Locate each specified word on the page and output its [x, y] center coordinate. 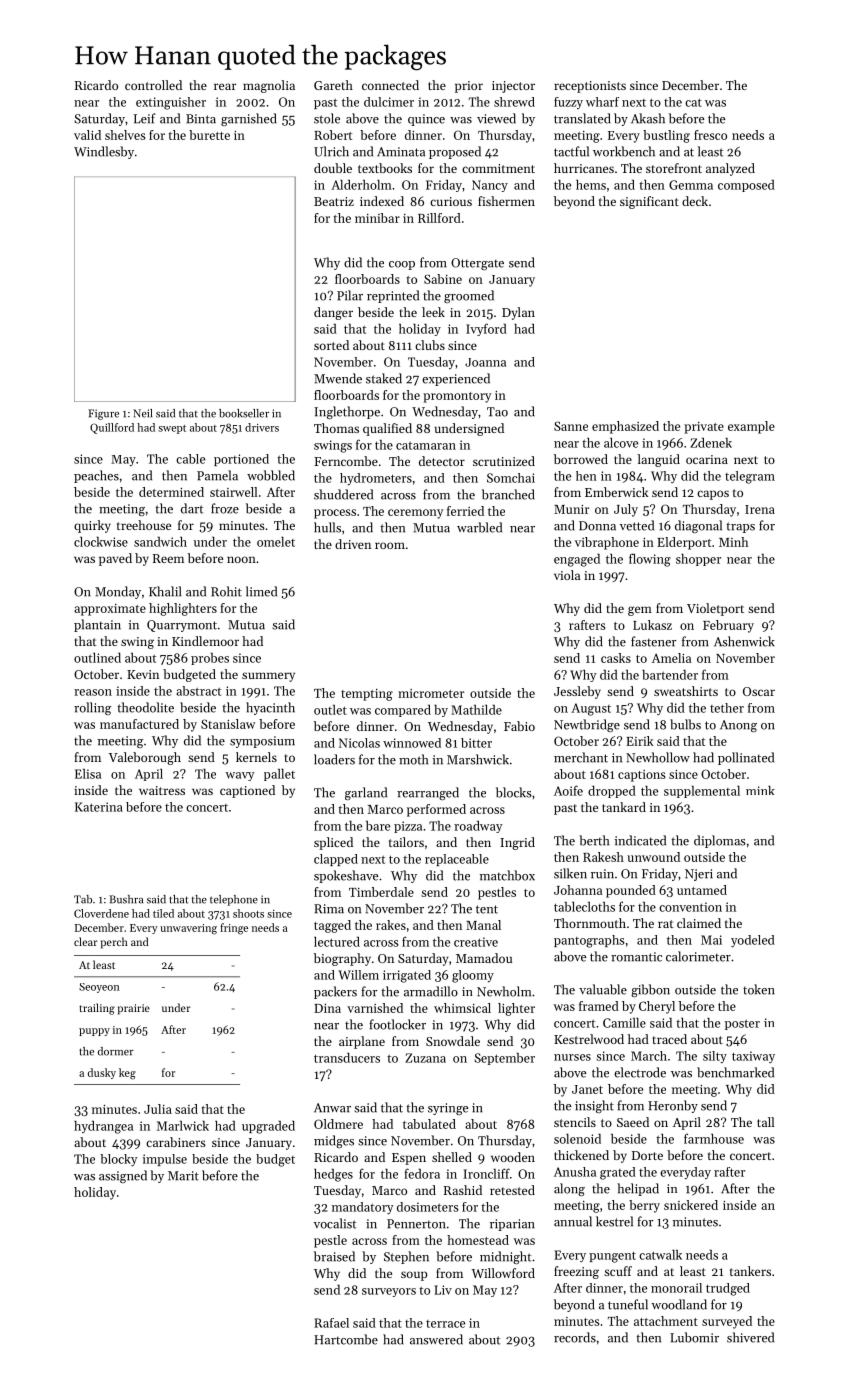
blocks [514, 792]
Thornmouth [590, 923]
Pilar [350, 295]
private [704, 428]
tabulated [429, 1124]
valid [87, 135]
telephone [234, 900]
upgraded [268, 1127]
